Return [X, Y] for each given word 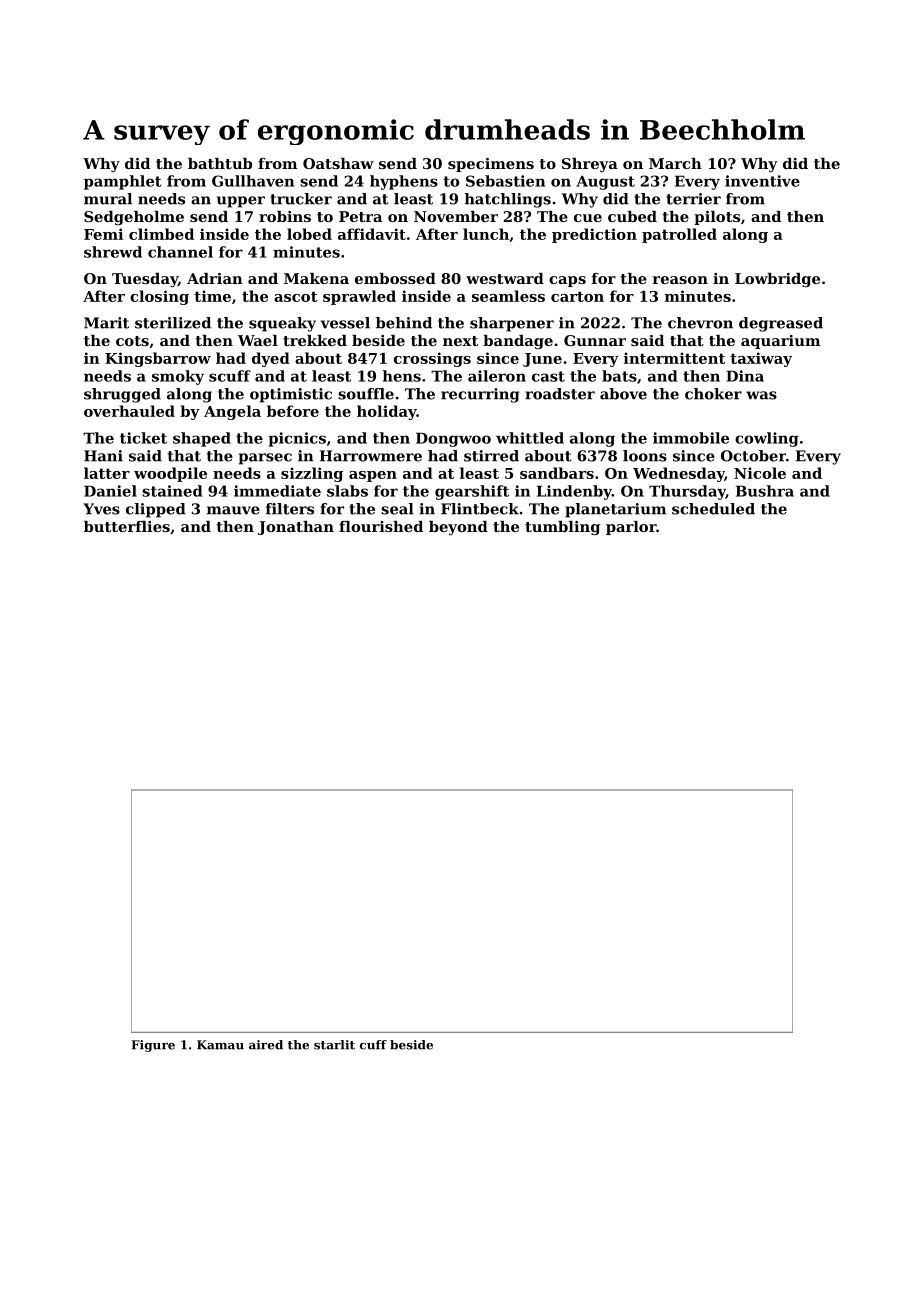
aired [266, 1045]
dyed [271, 359]
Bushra [765, 491]
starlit [334, 1045]
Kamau [220, 1045]
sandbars [557, 473]
